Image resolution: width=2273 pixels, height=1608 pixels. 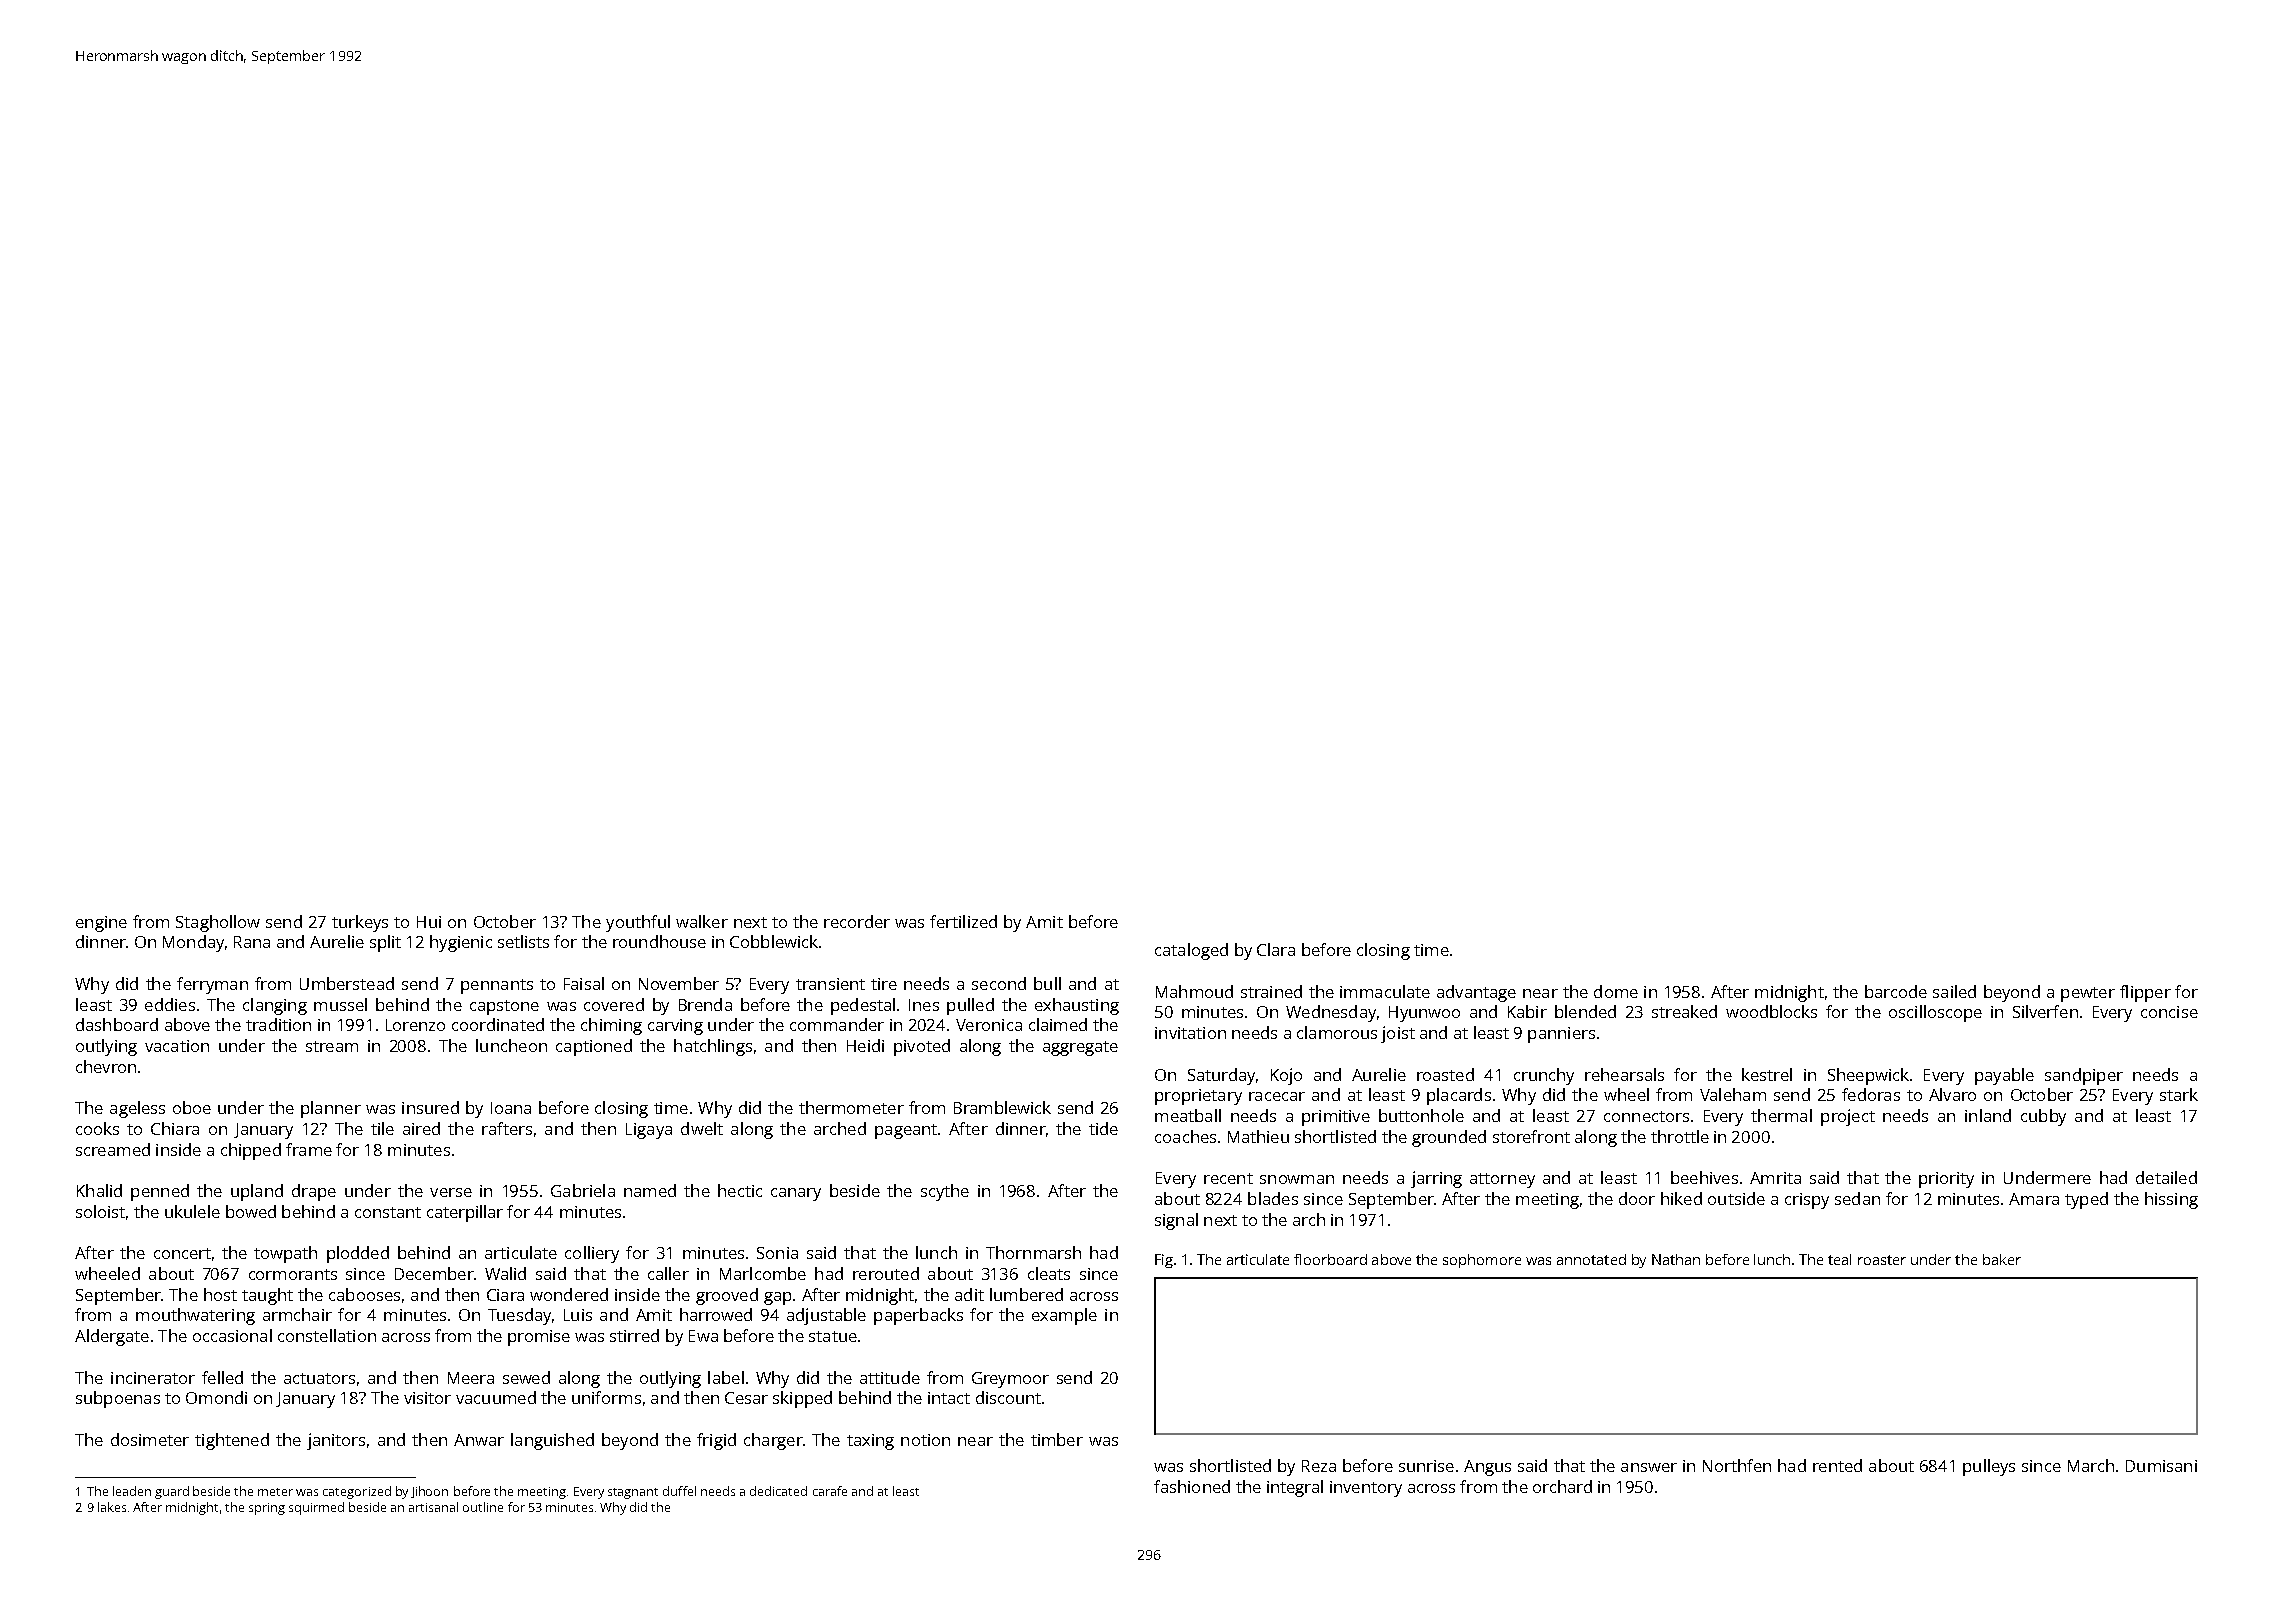 What do you see at coordinates (97, 1128) in the screenshot?
I see `cooks` at bounding box center [97, 1128].
